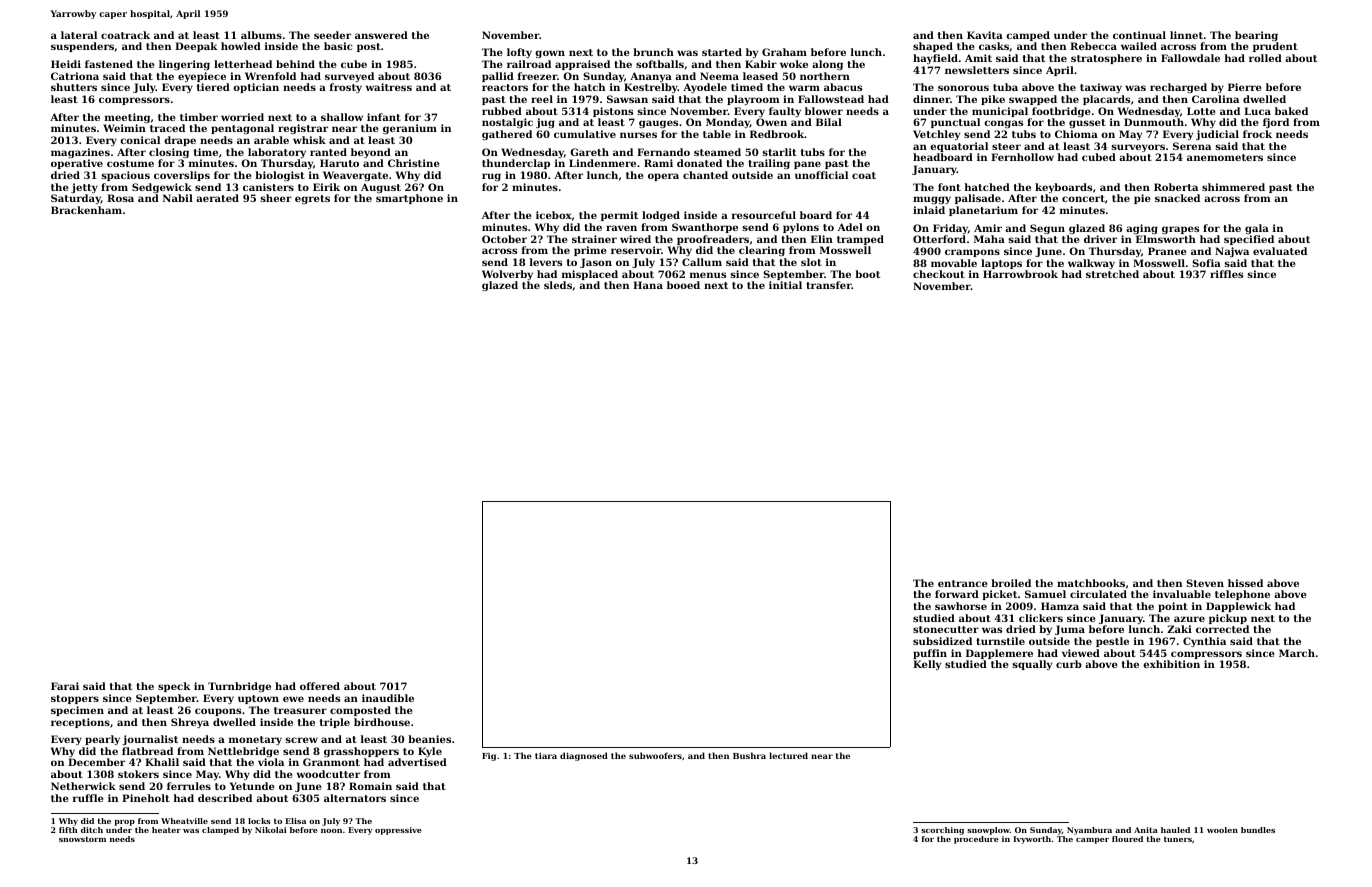  Describe the element at coordinates (174, 687) in the page. I see `speck` at that location.
